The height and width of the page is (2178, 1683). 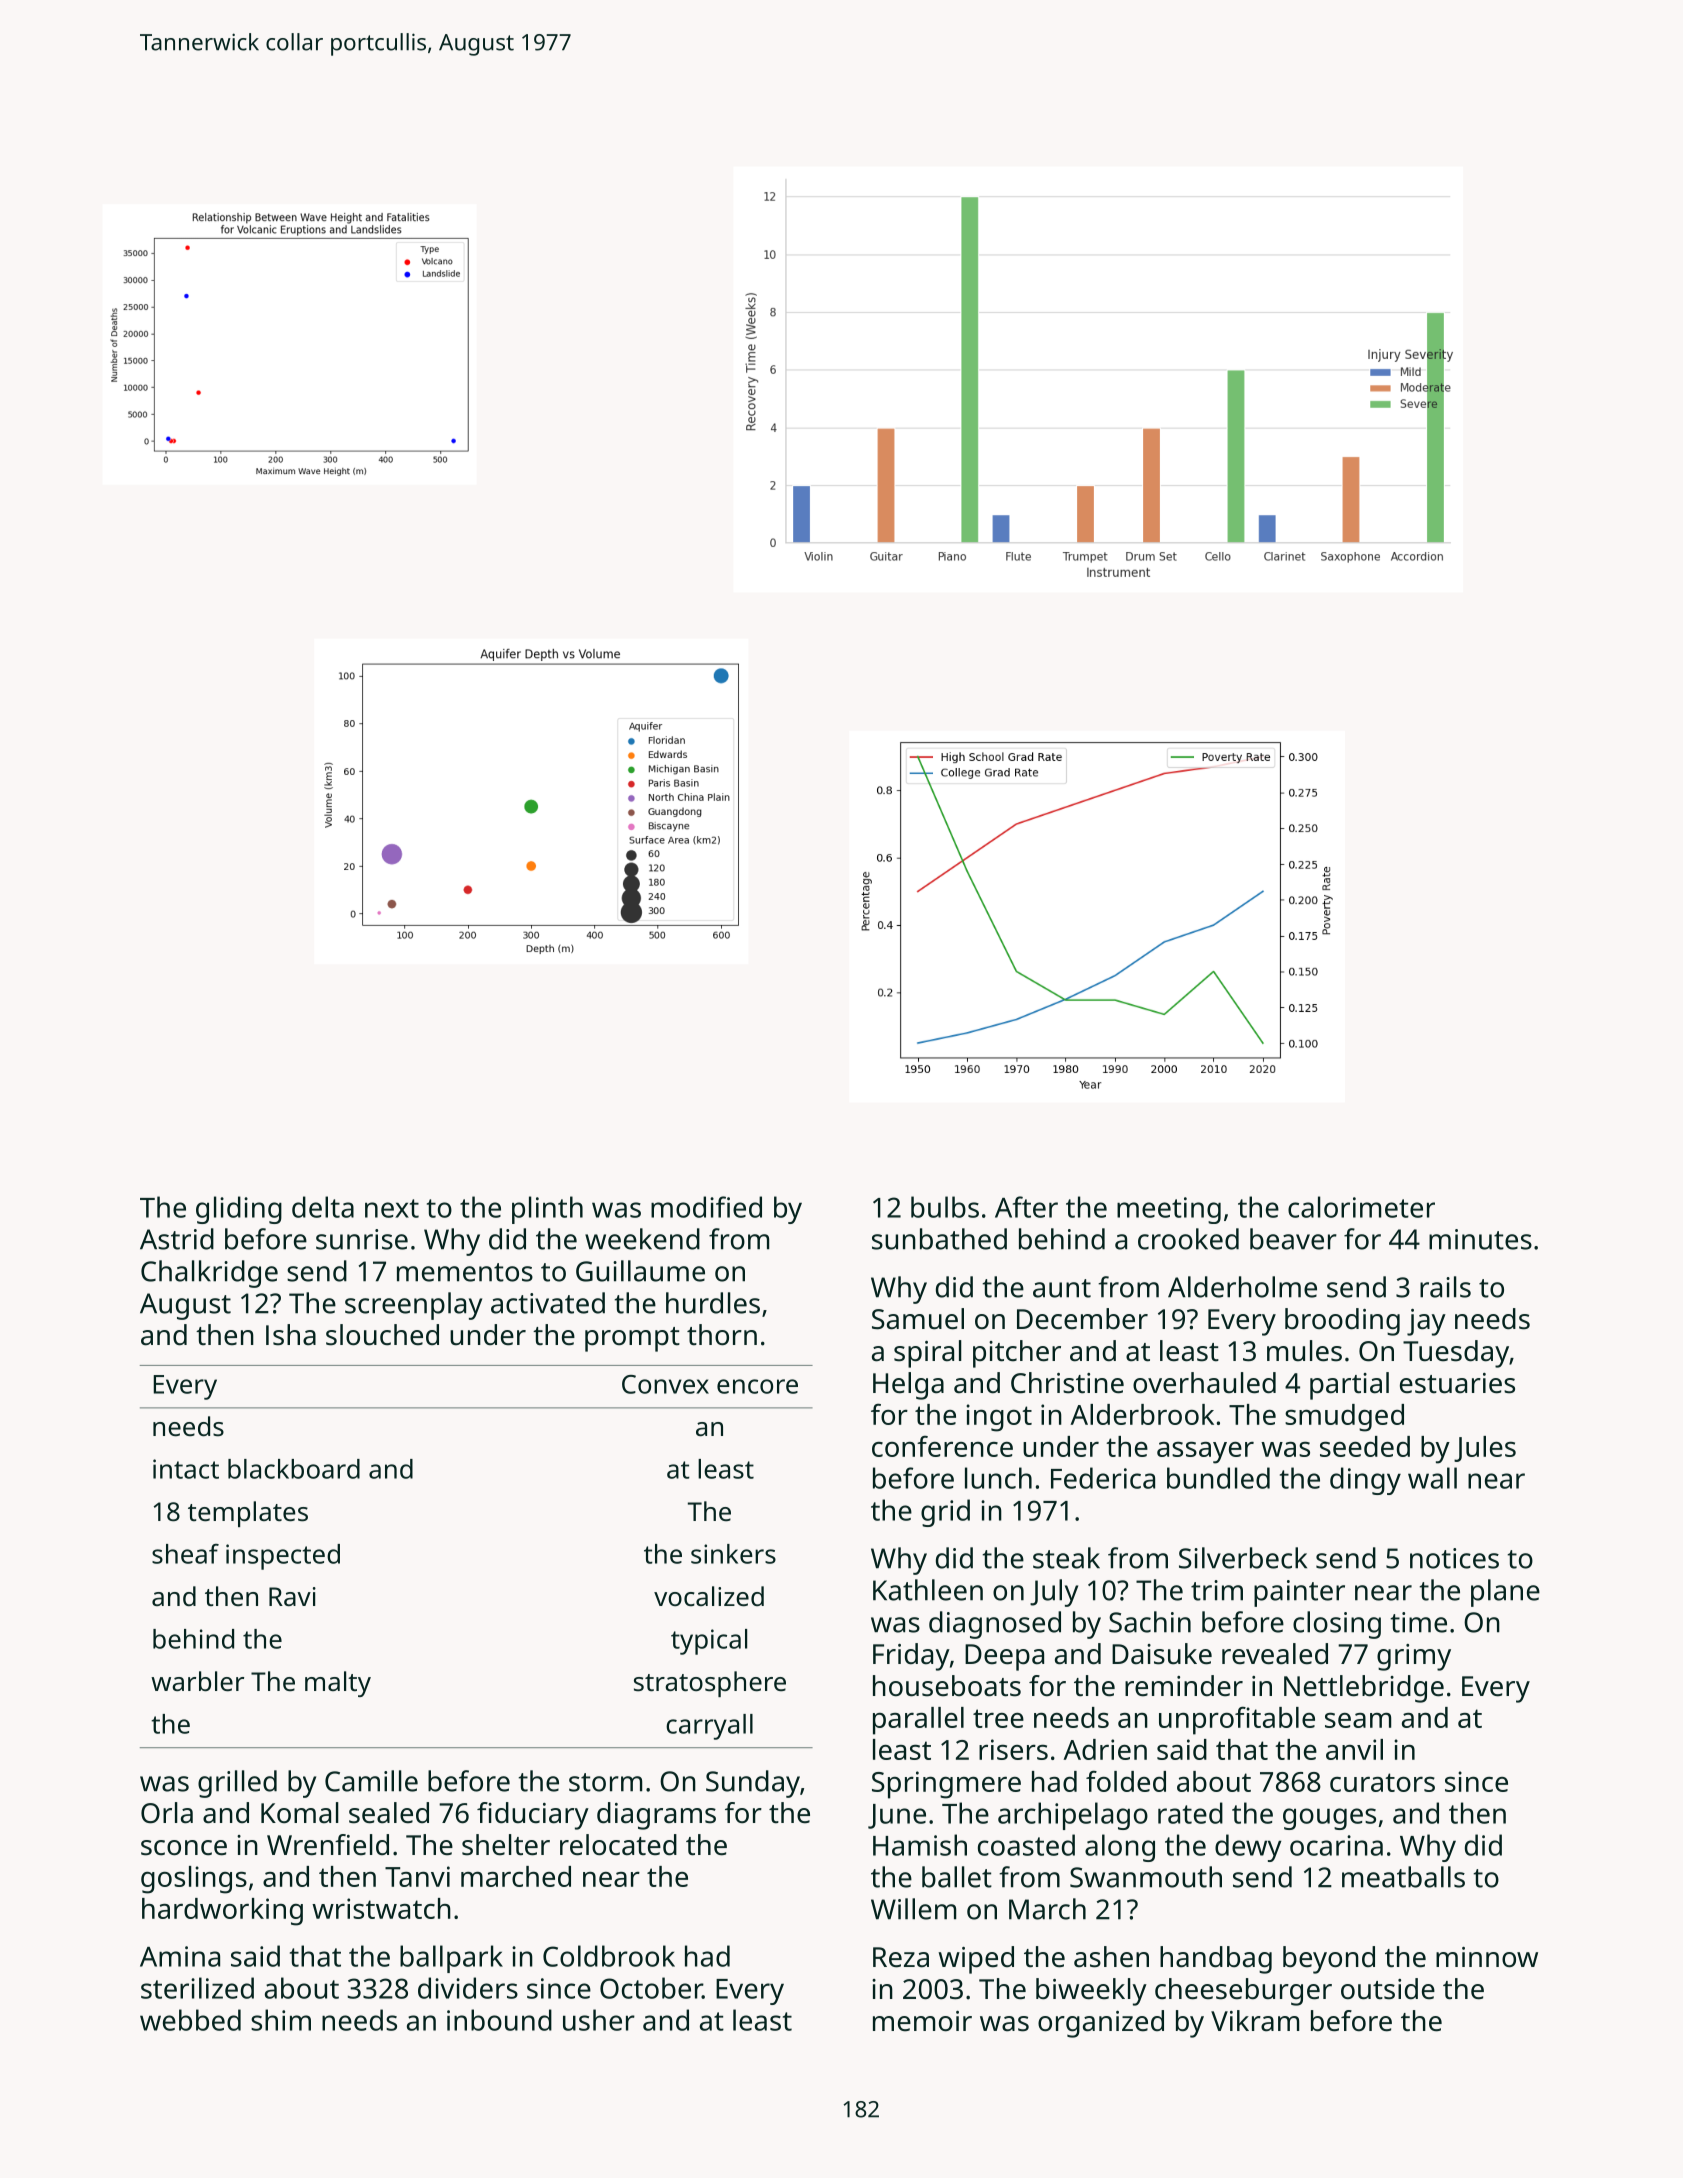 What do you see at coordinates (1403, 1877) in the page?
I see `meatballs` at bounding box center [1403, 1877].
